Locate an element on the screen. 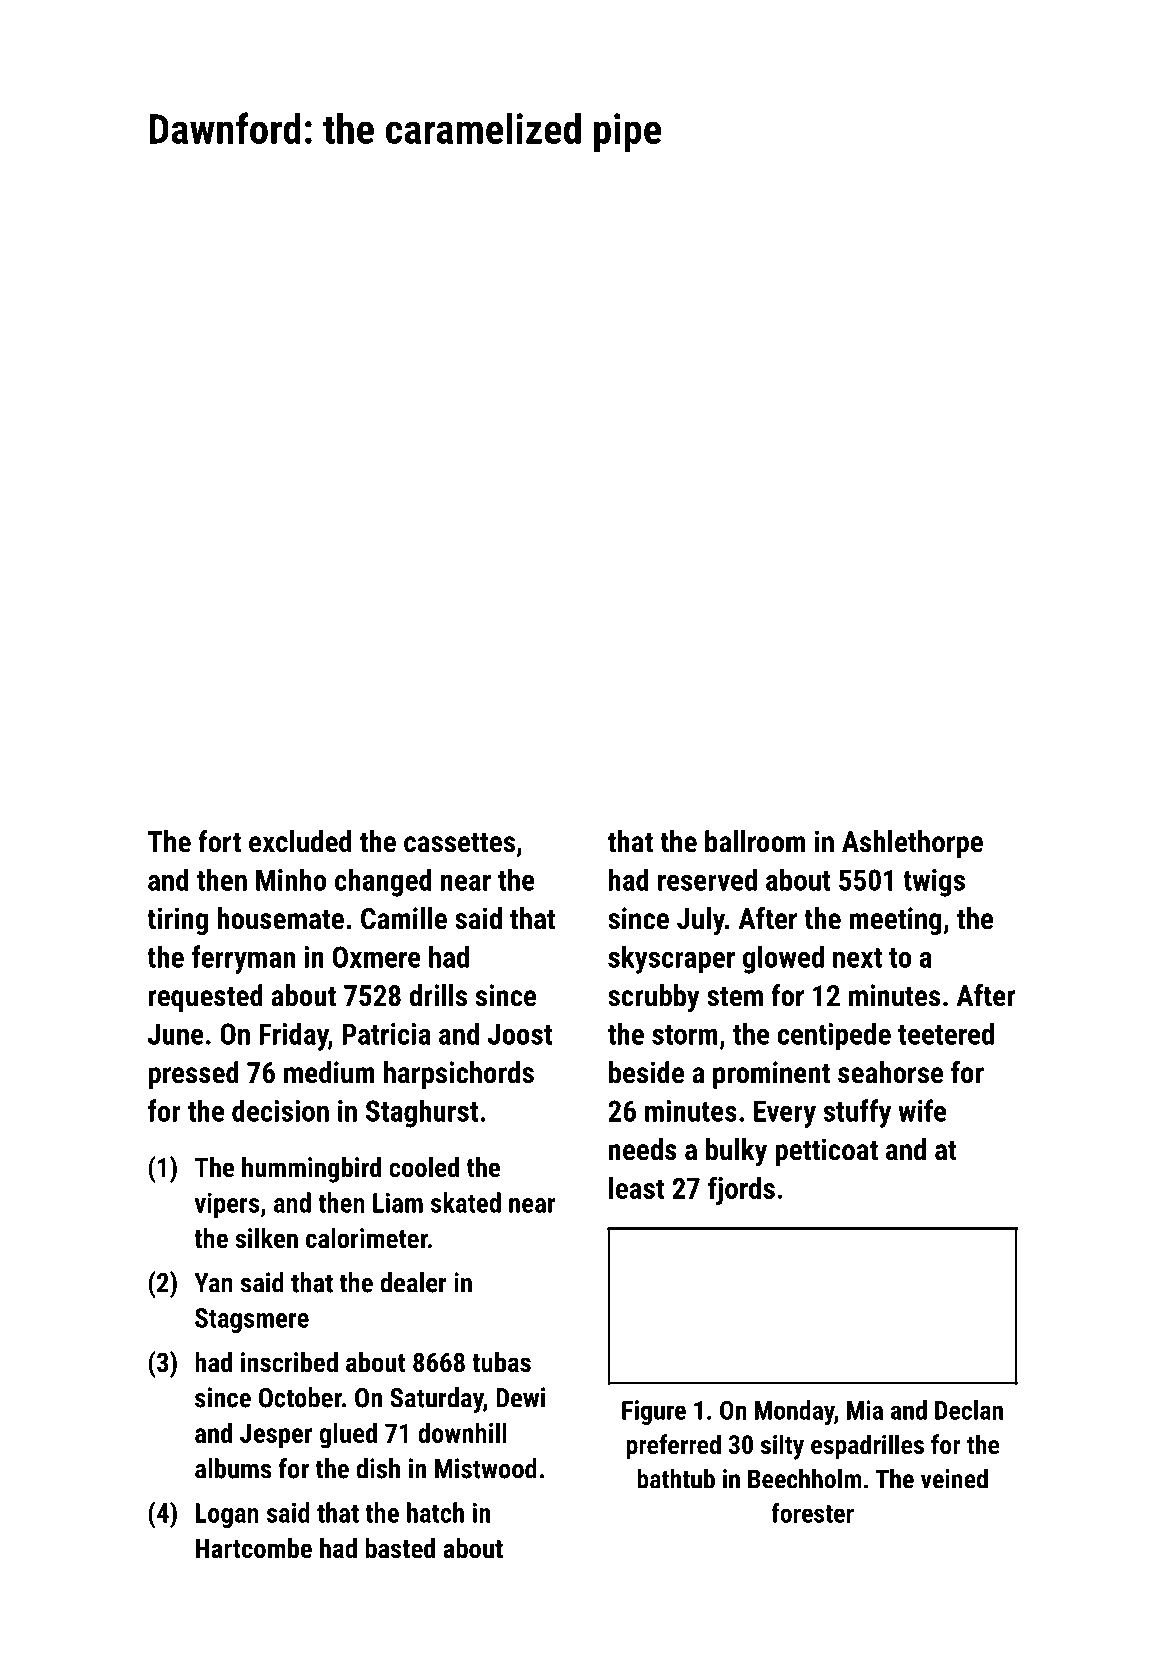  Patricia is located at coordinates (386, 1034).
